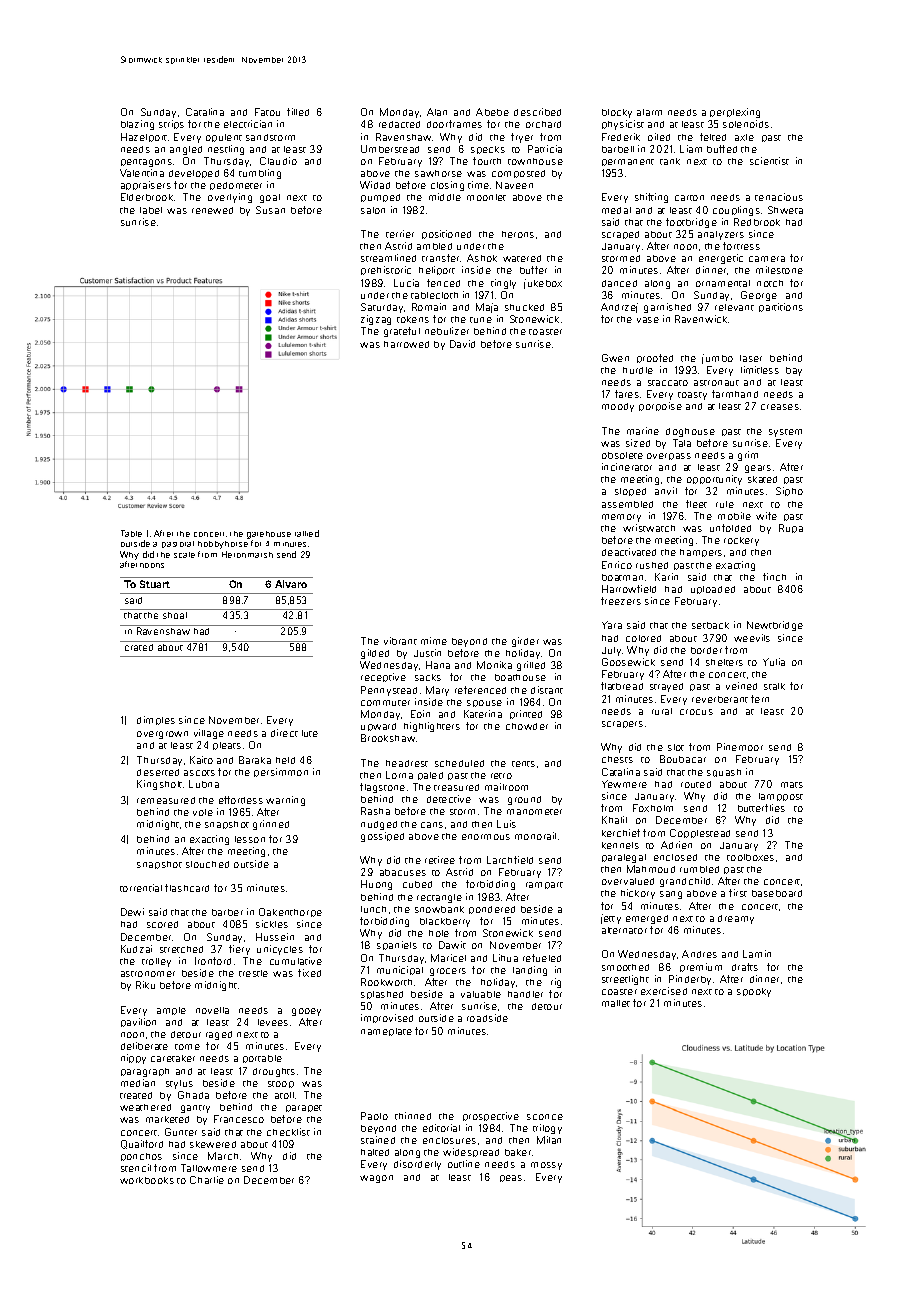  What do you see at coordinates (543, 124) in the image?
I see `orchard` at bounding box center [543, 124].
